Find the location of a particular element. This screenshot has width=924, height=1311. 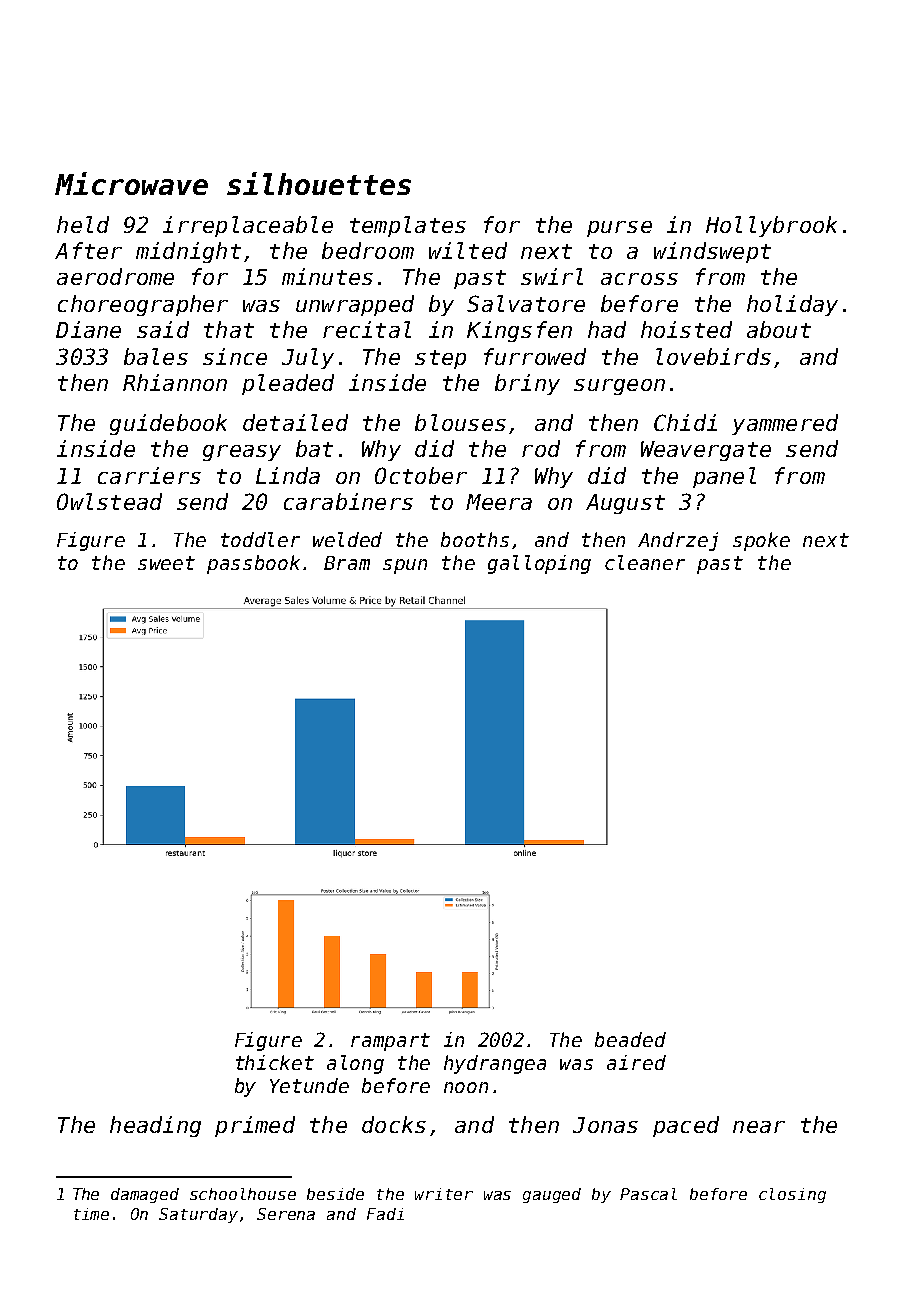

Fadi is located at coordinates (385, 1214).
